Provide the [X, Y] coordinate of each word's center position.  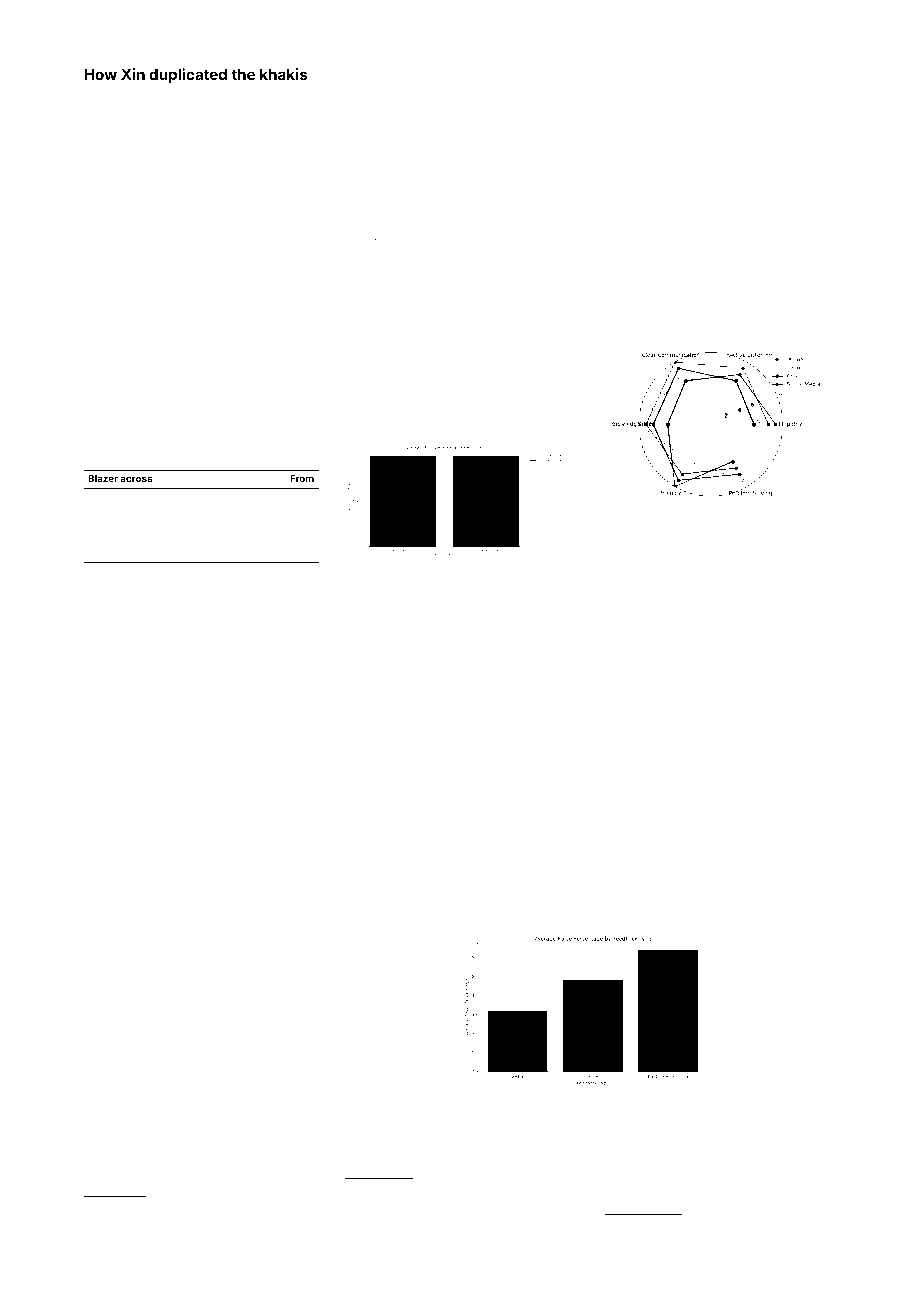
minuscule [166, 436]
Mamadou [734, 1223]
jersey [741, 595]
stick [515, 585]
